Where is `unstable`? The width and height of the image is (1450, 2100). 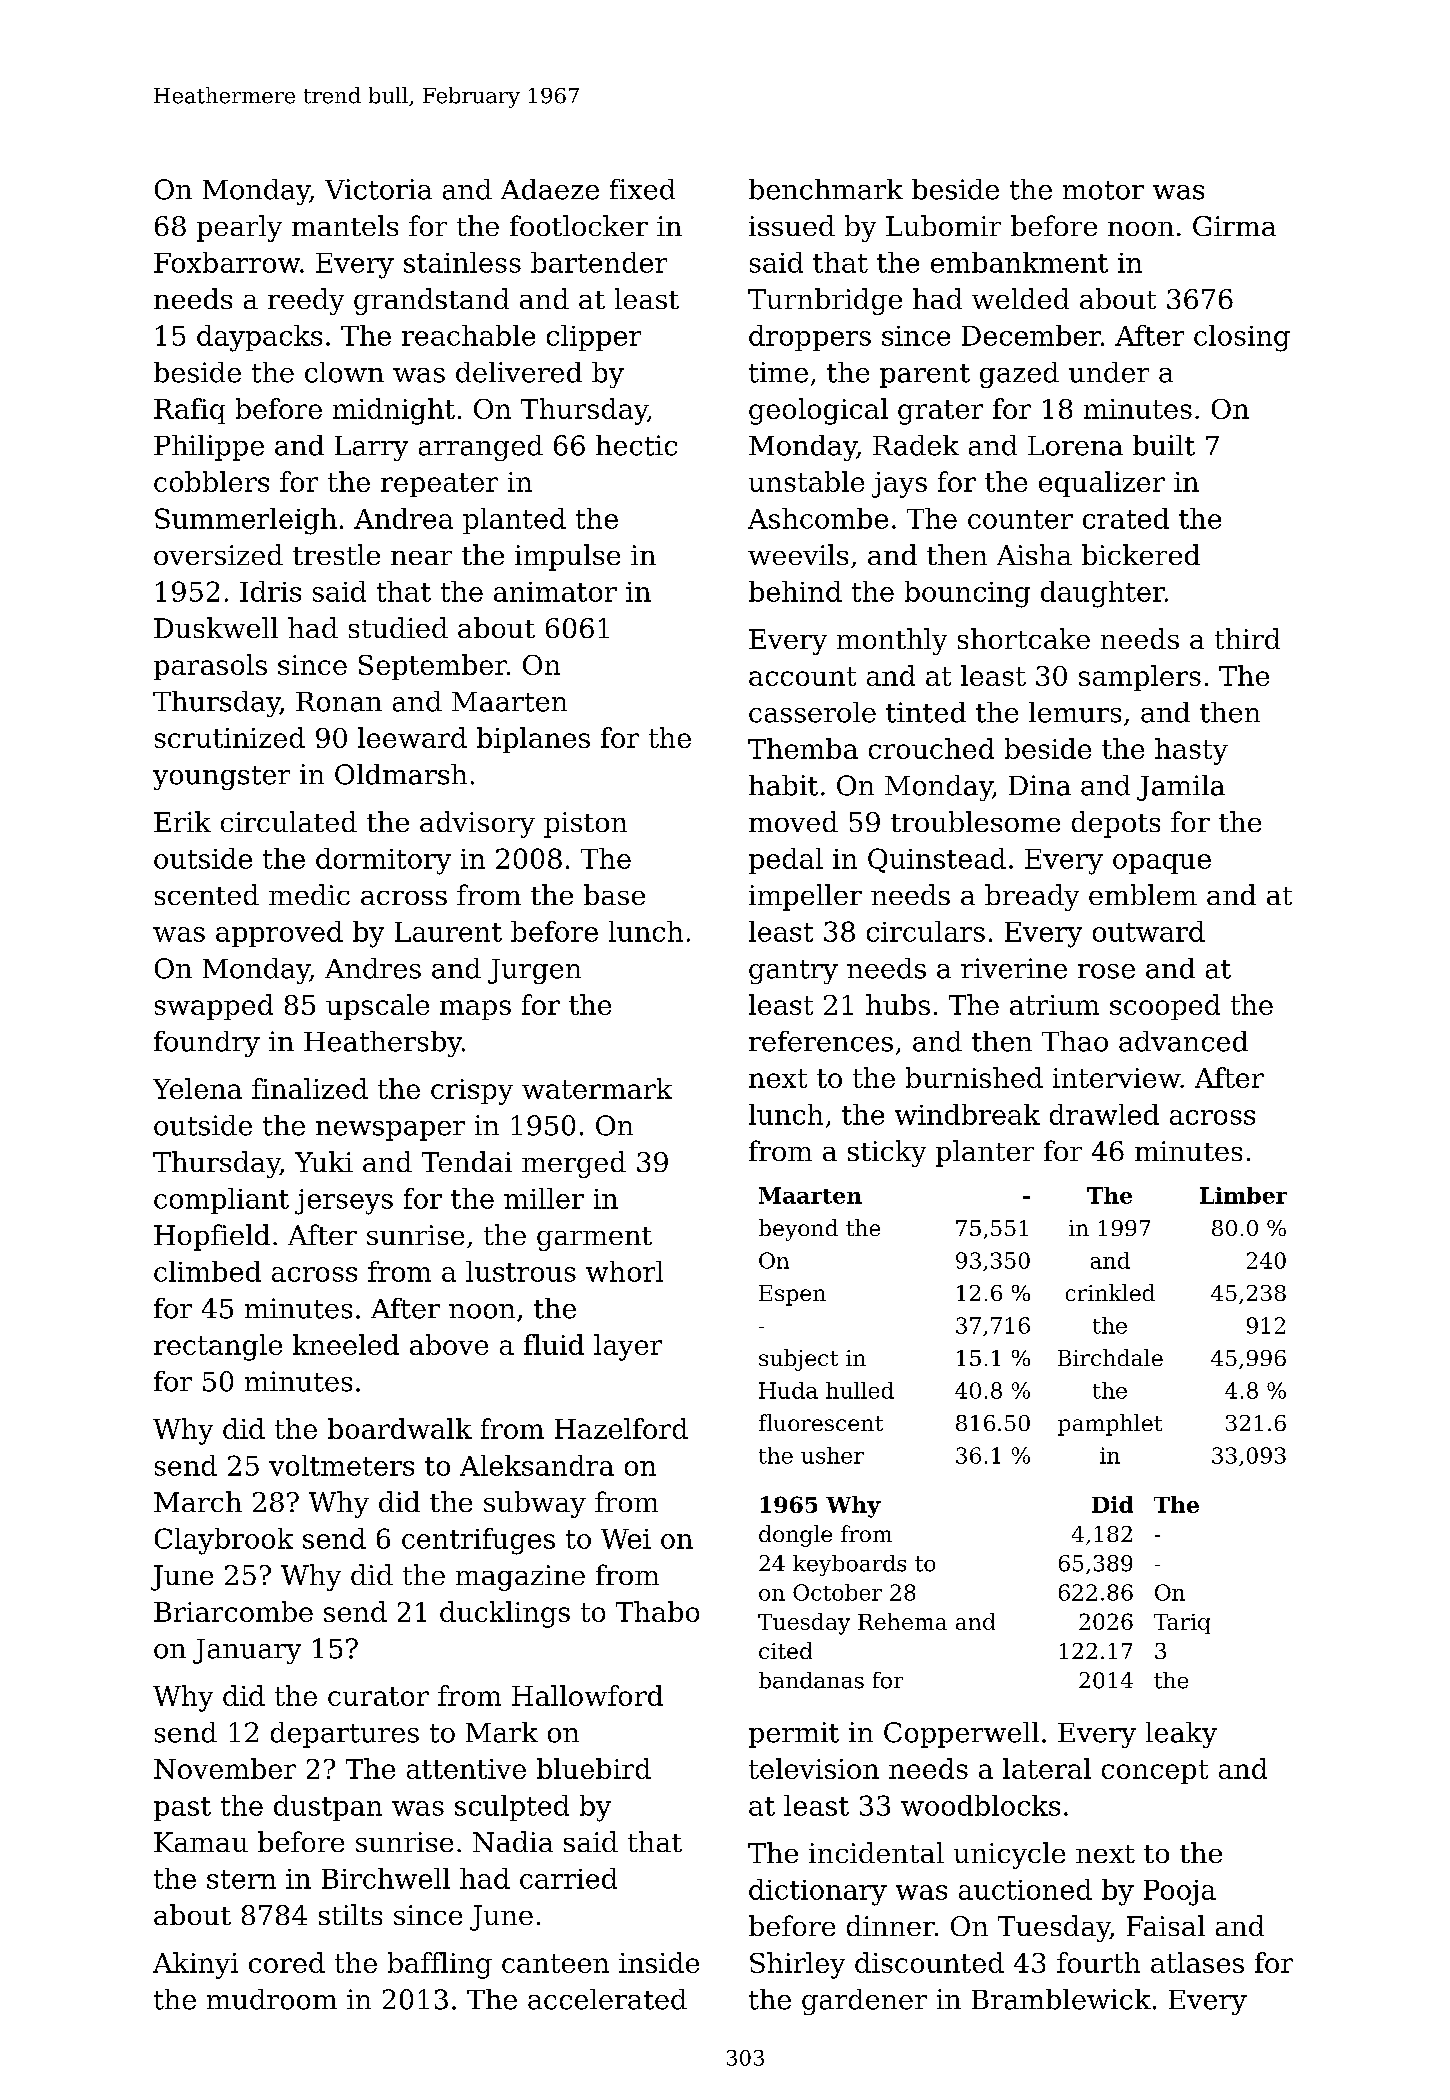
unstable is located at coordinates (806, 481).
